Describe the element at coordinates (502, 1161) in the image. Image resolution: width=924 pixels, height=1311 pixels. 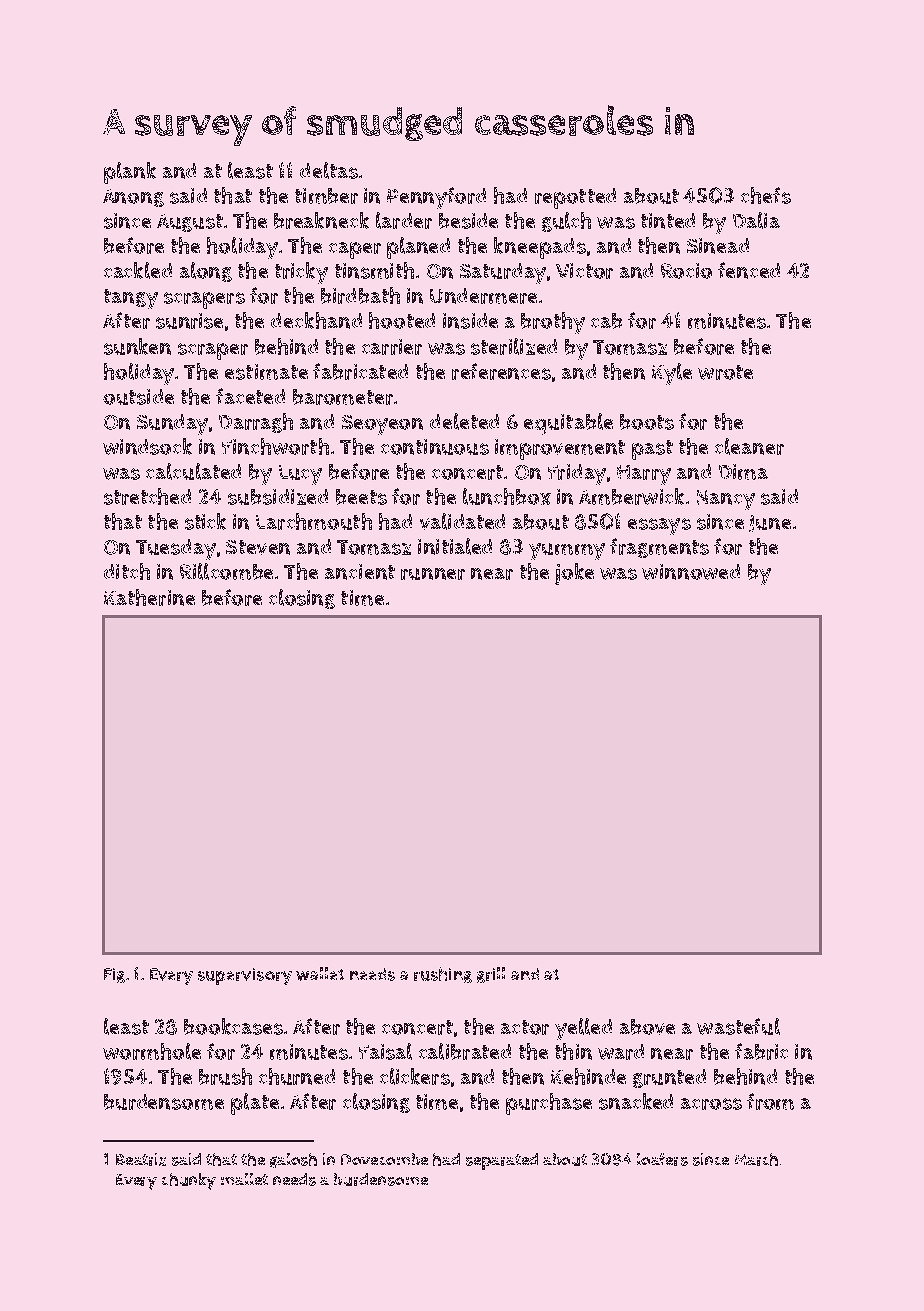
I see `separated` at that location.
